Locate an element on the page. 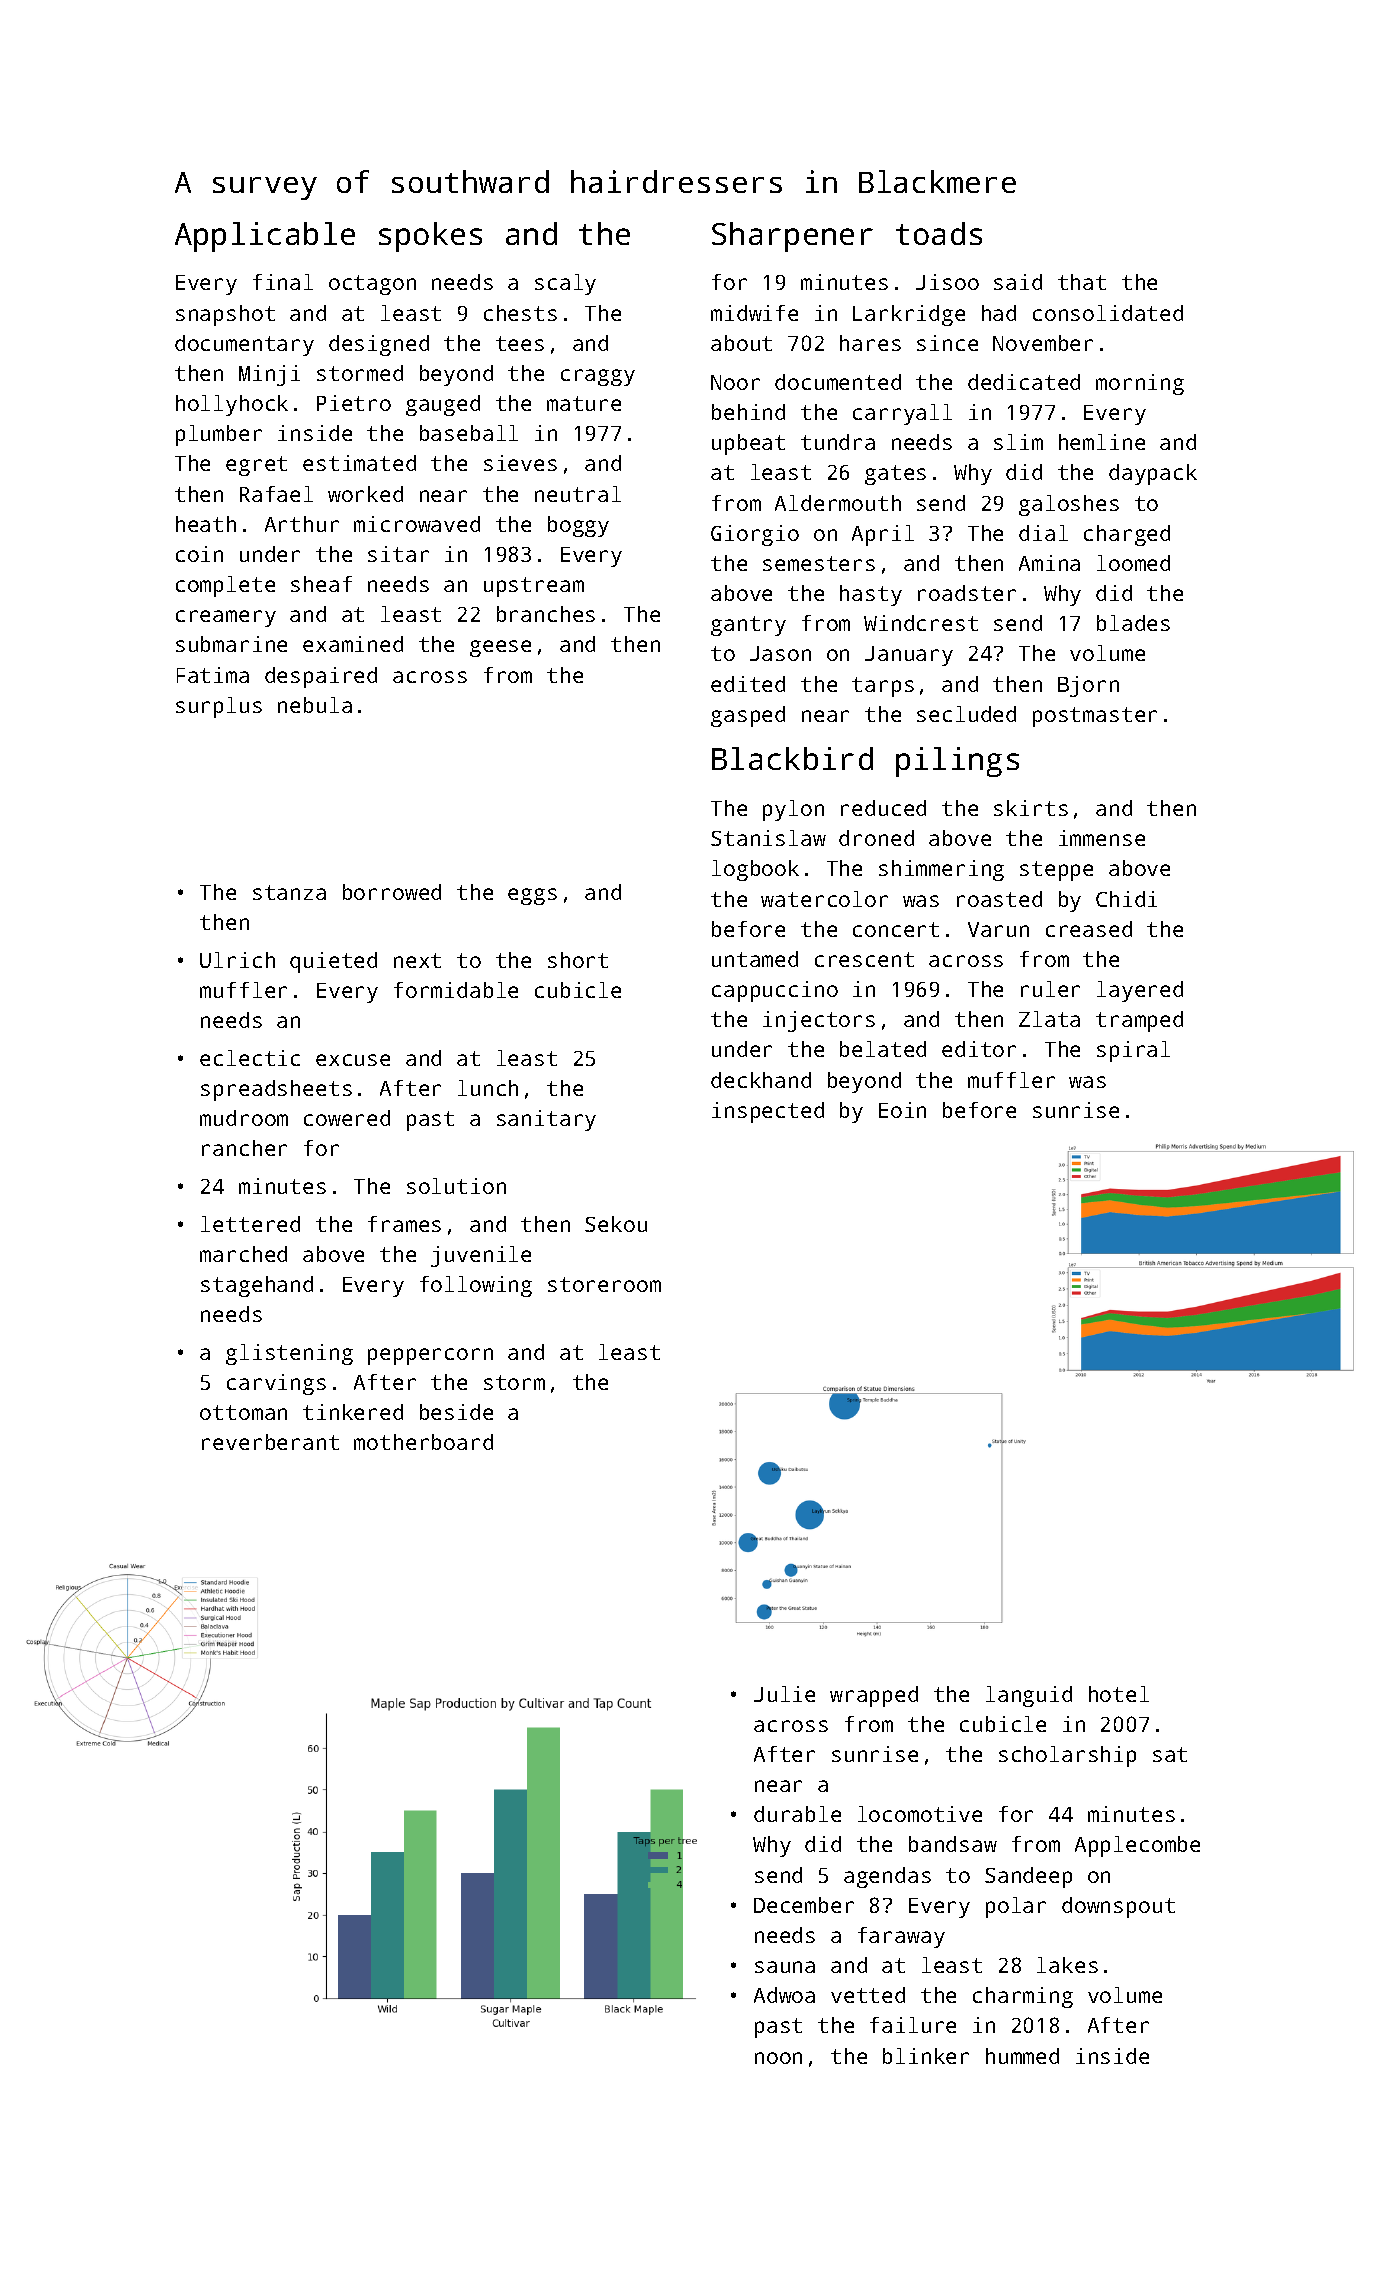 Image resolution: width=1378 pixels, height=2270 pixels. toads is located at coordinates (939, 233).
